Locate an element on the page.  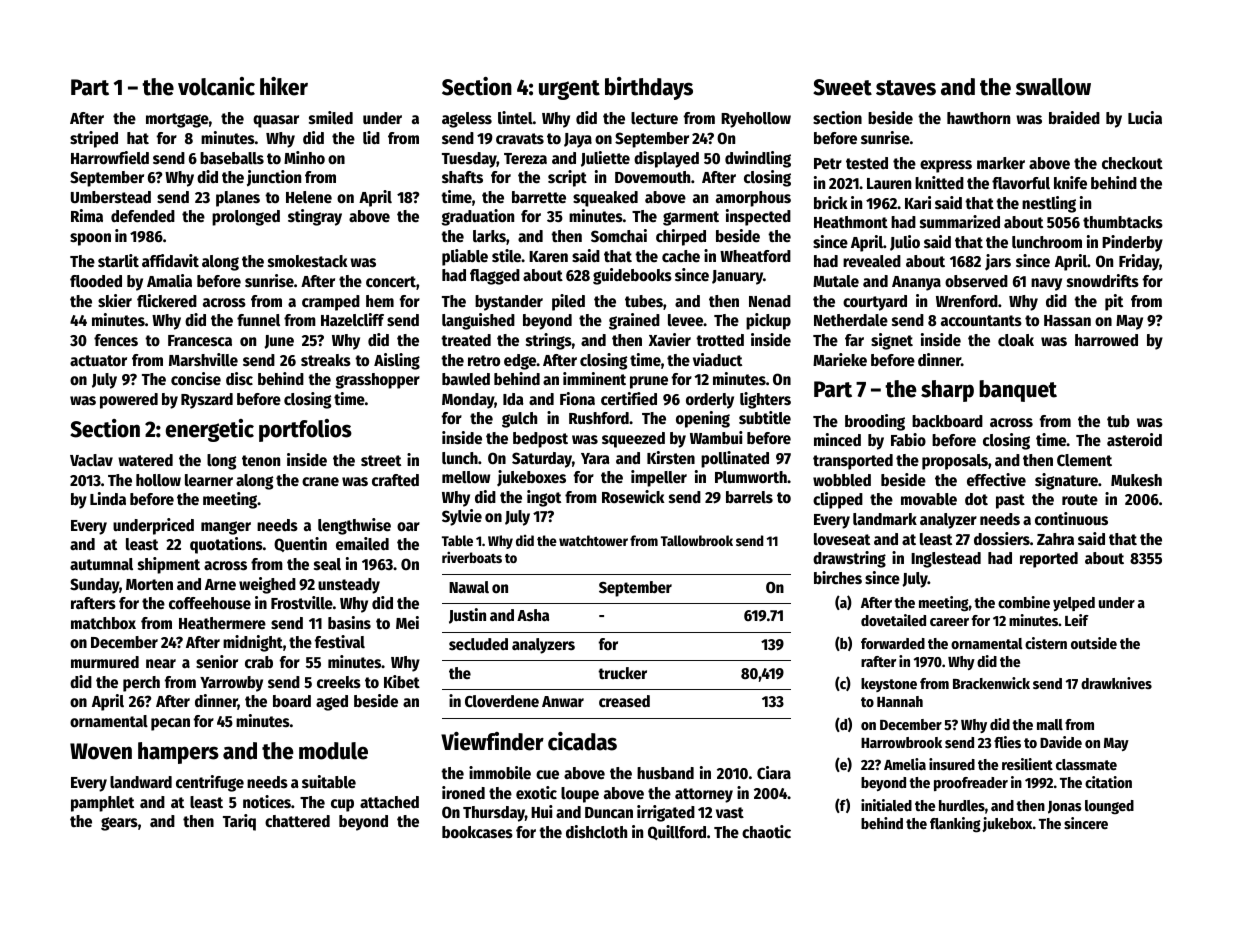
languished is located at coordinates (478, 321).
